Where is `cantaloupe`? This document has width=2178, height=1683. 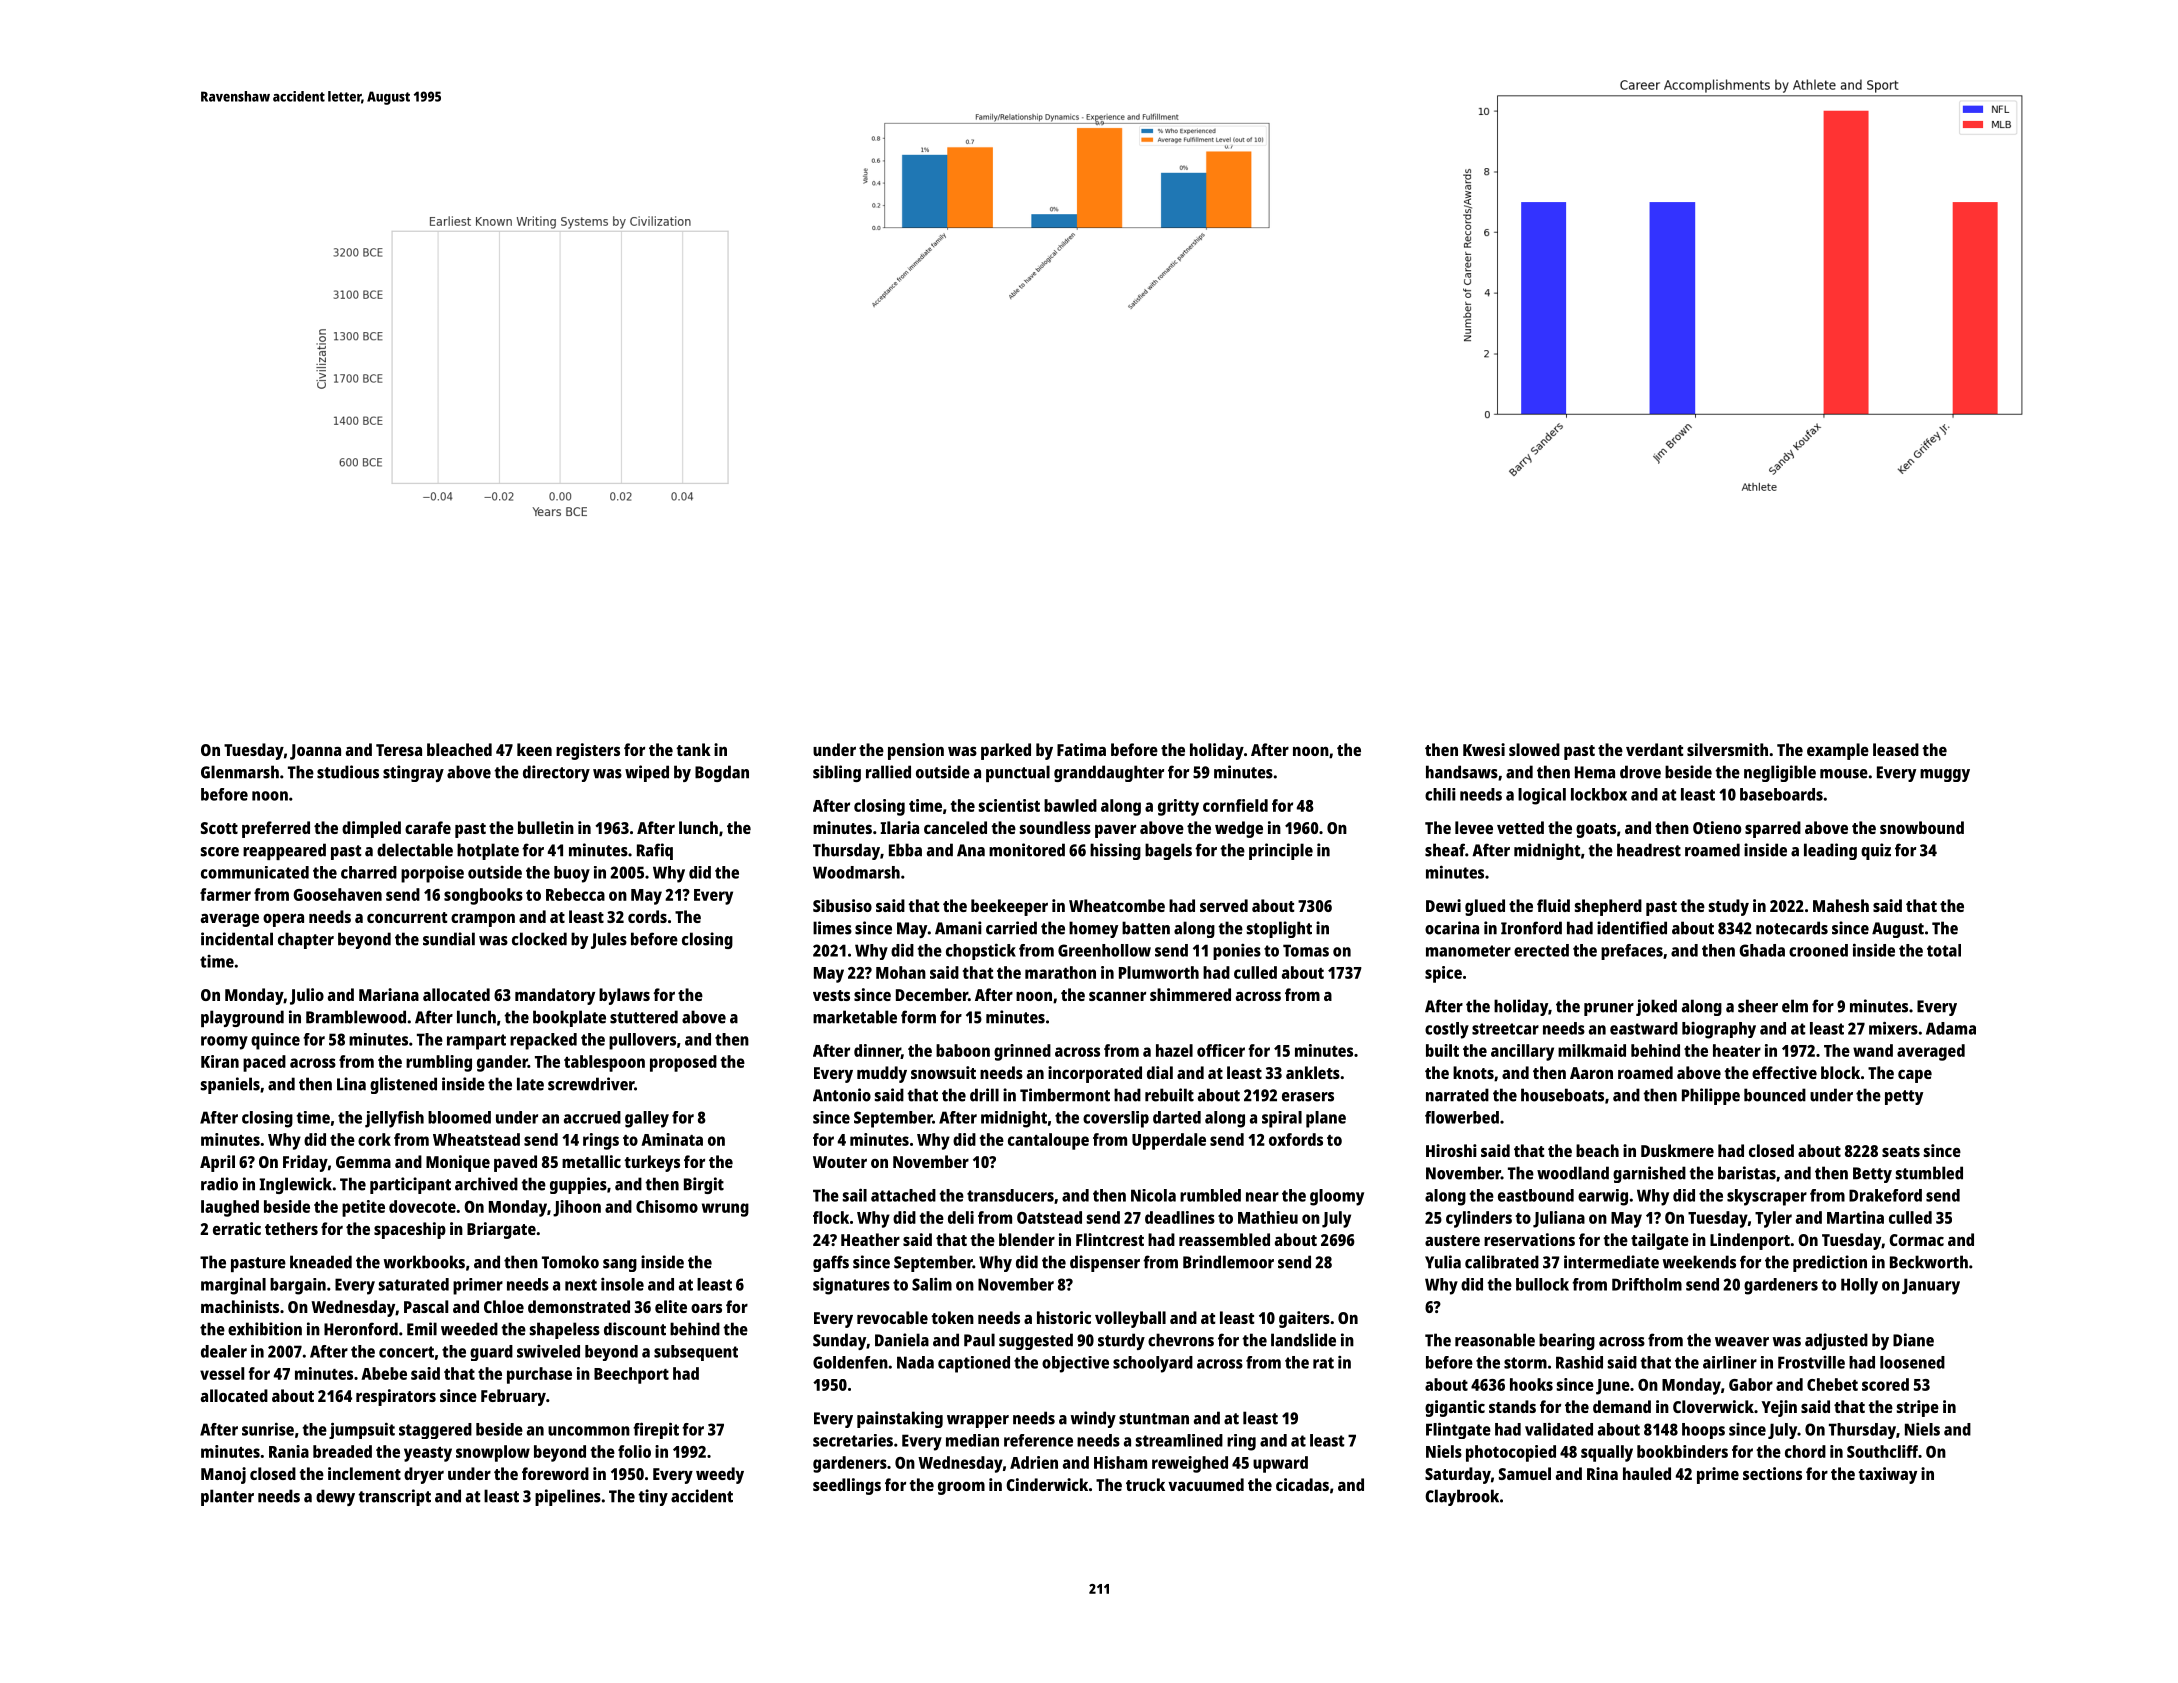 cantaloupe is located at coordinates (1048, 1141).
